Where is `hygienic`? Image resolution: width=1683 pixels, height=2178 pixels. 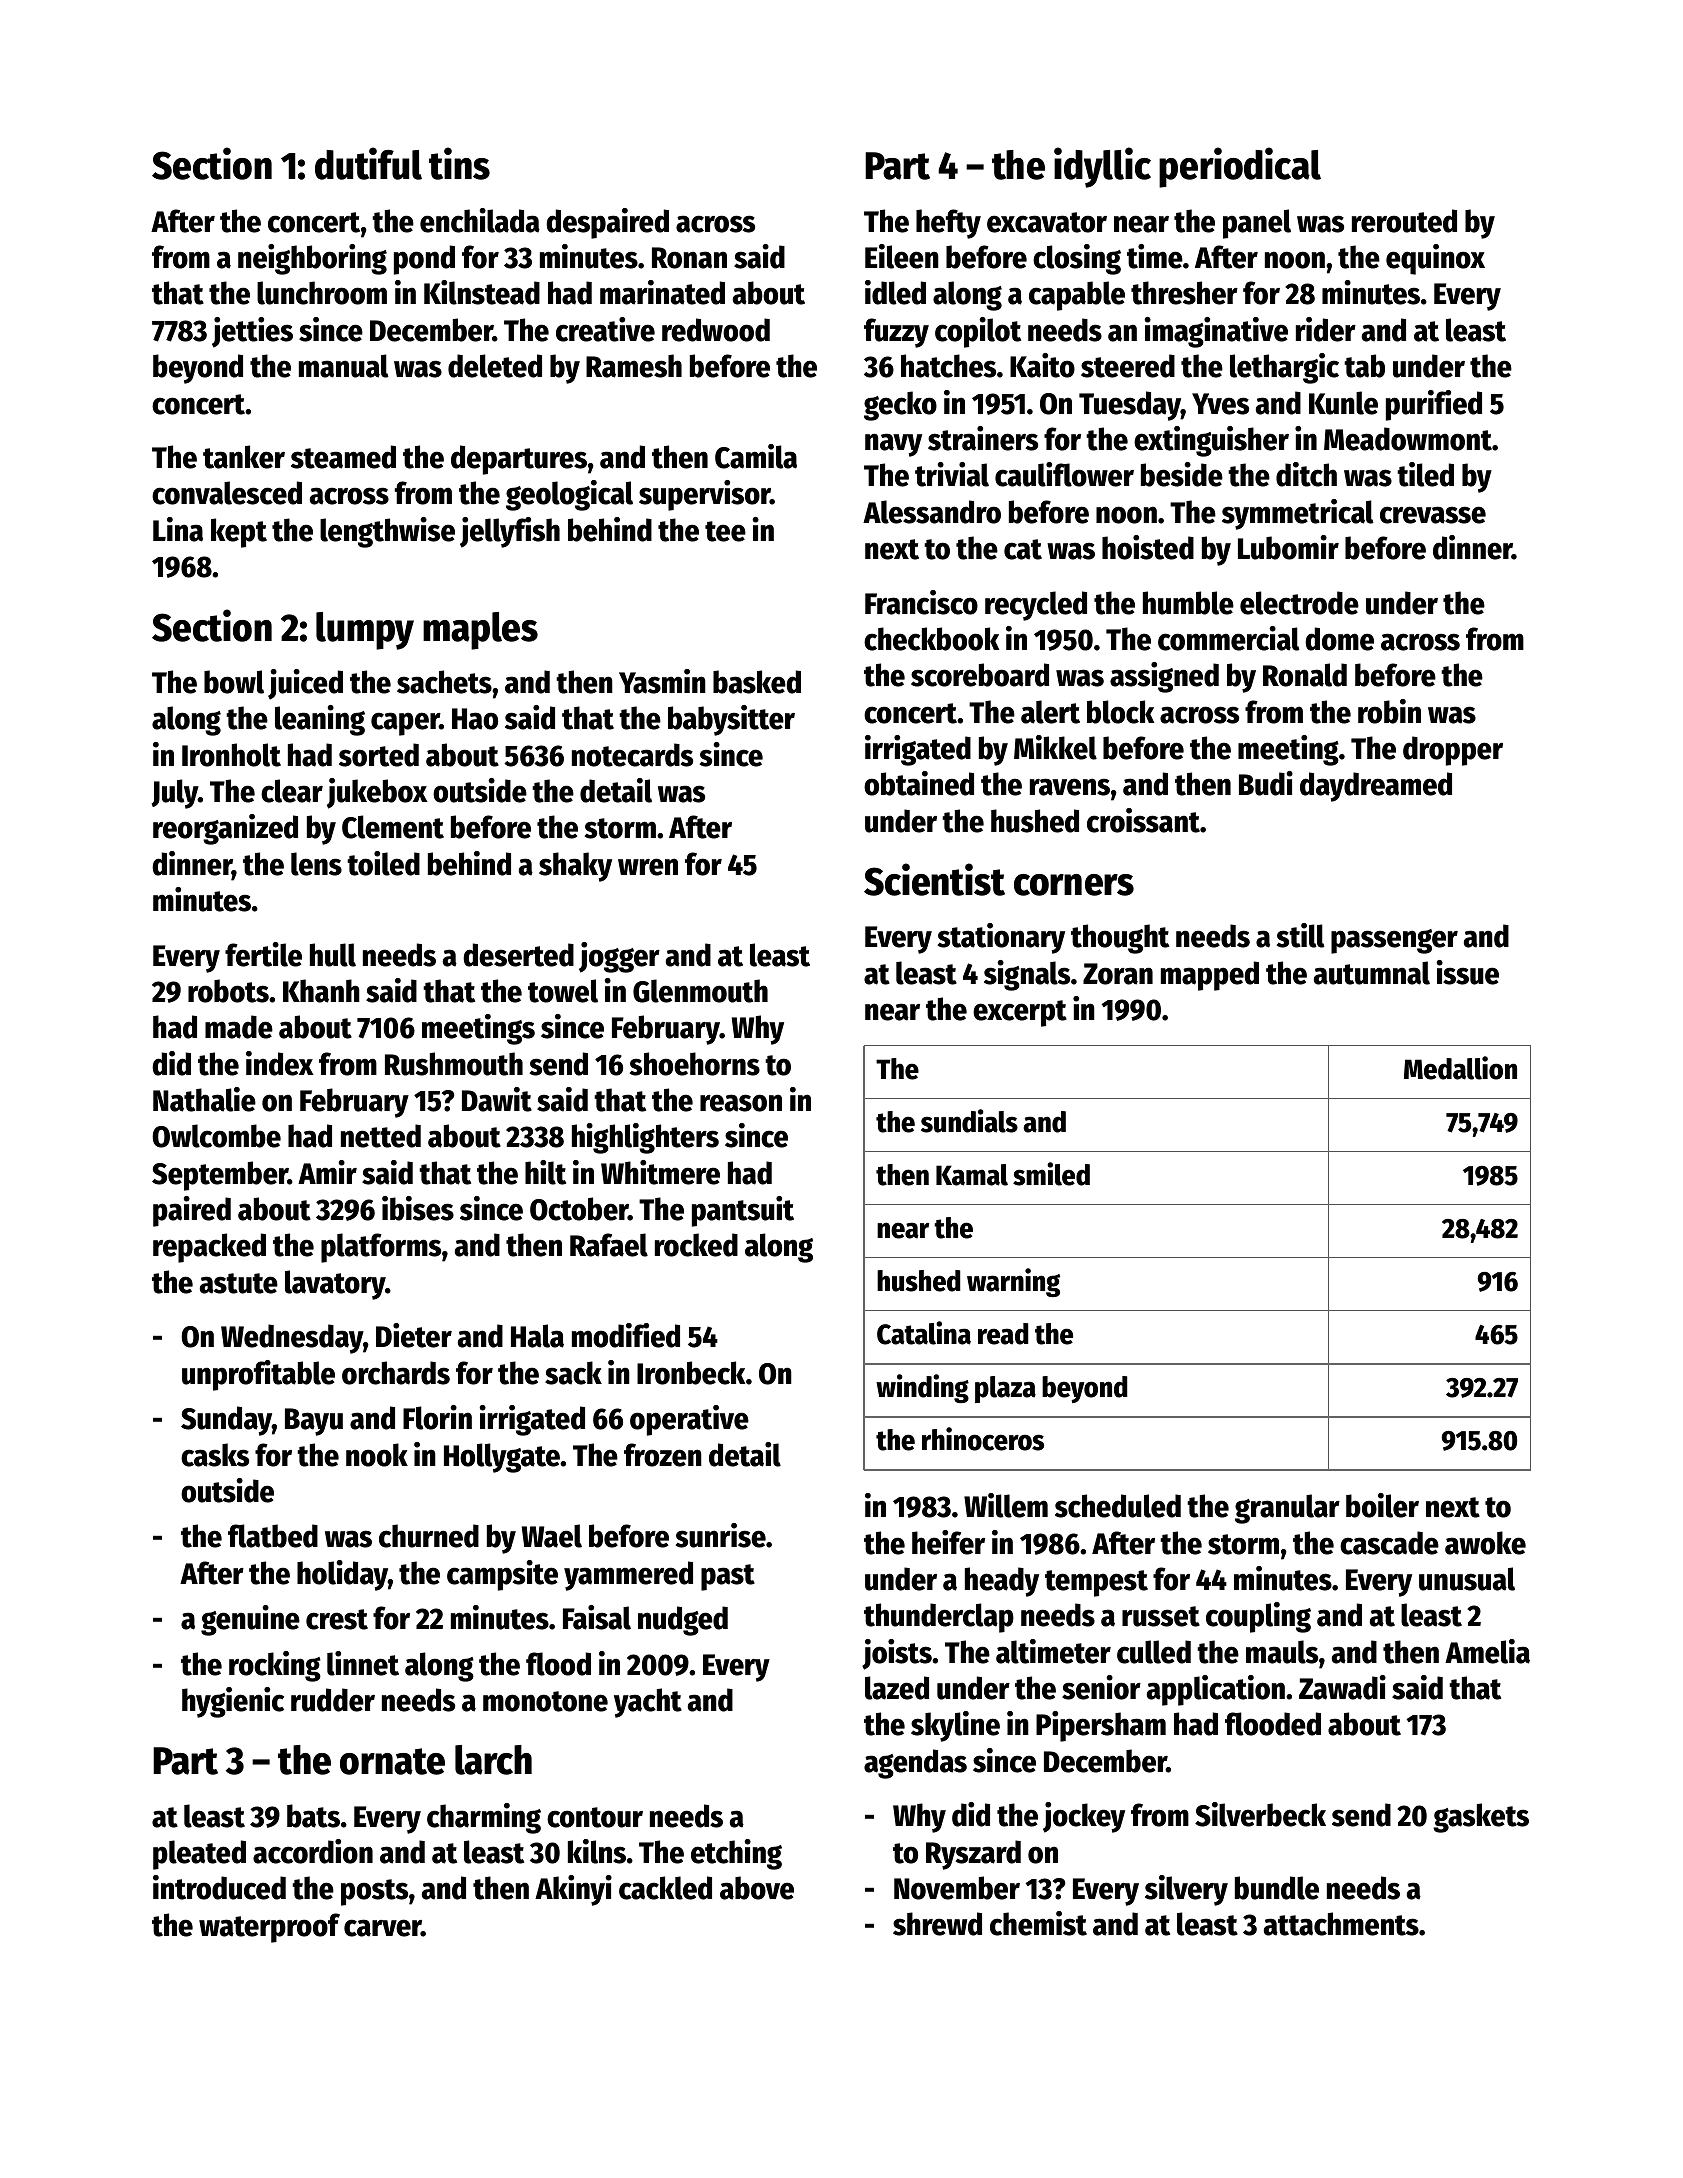 hygienic is located at coordinates (233, 1702).
